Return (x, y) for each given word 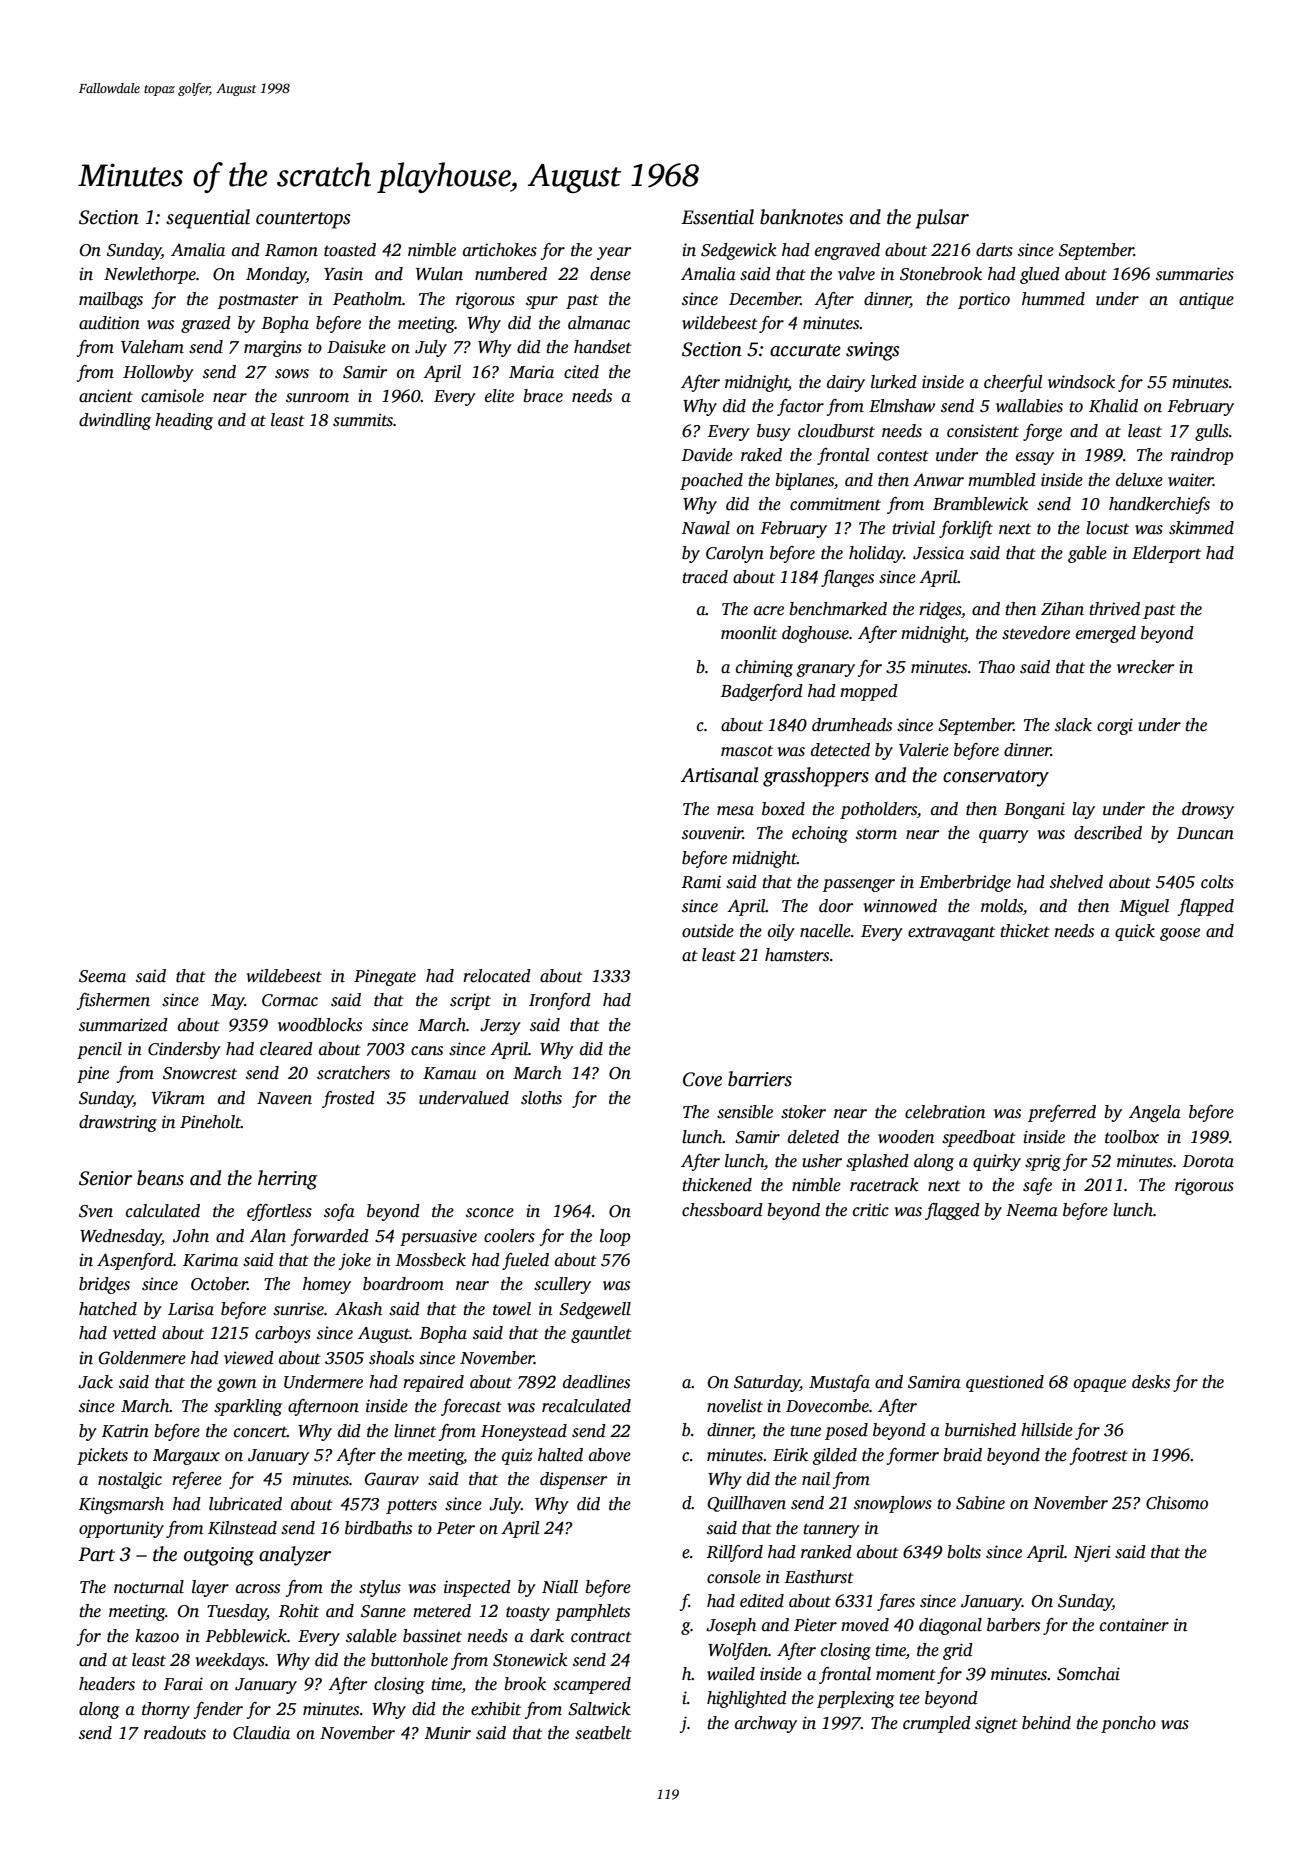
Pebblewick (246, 1636)
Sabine (980, 1503)
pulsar (942, 219)
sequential (208, 219)
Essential (717, 217)
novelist (735, 1406)
